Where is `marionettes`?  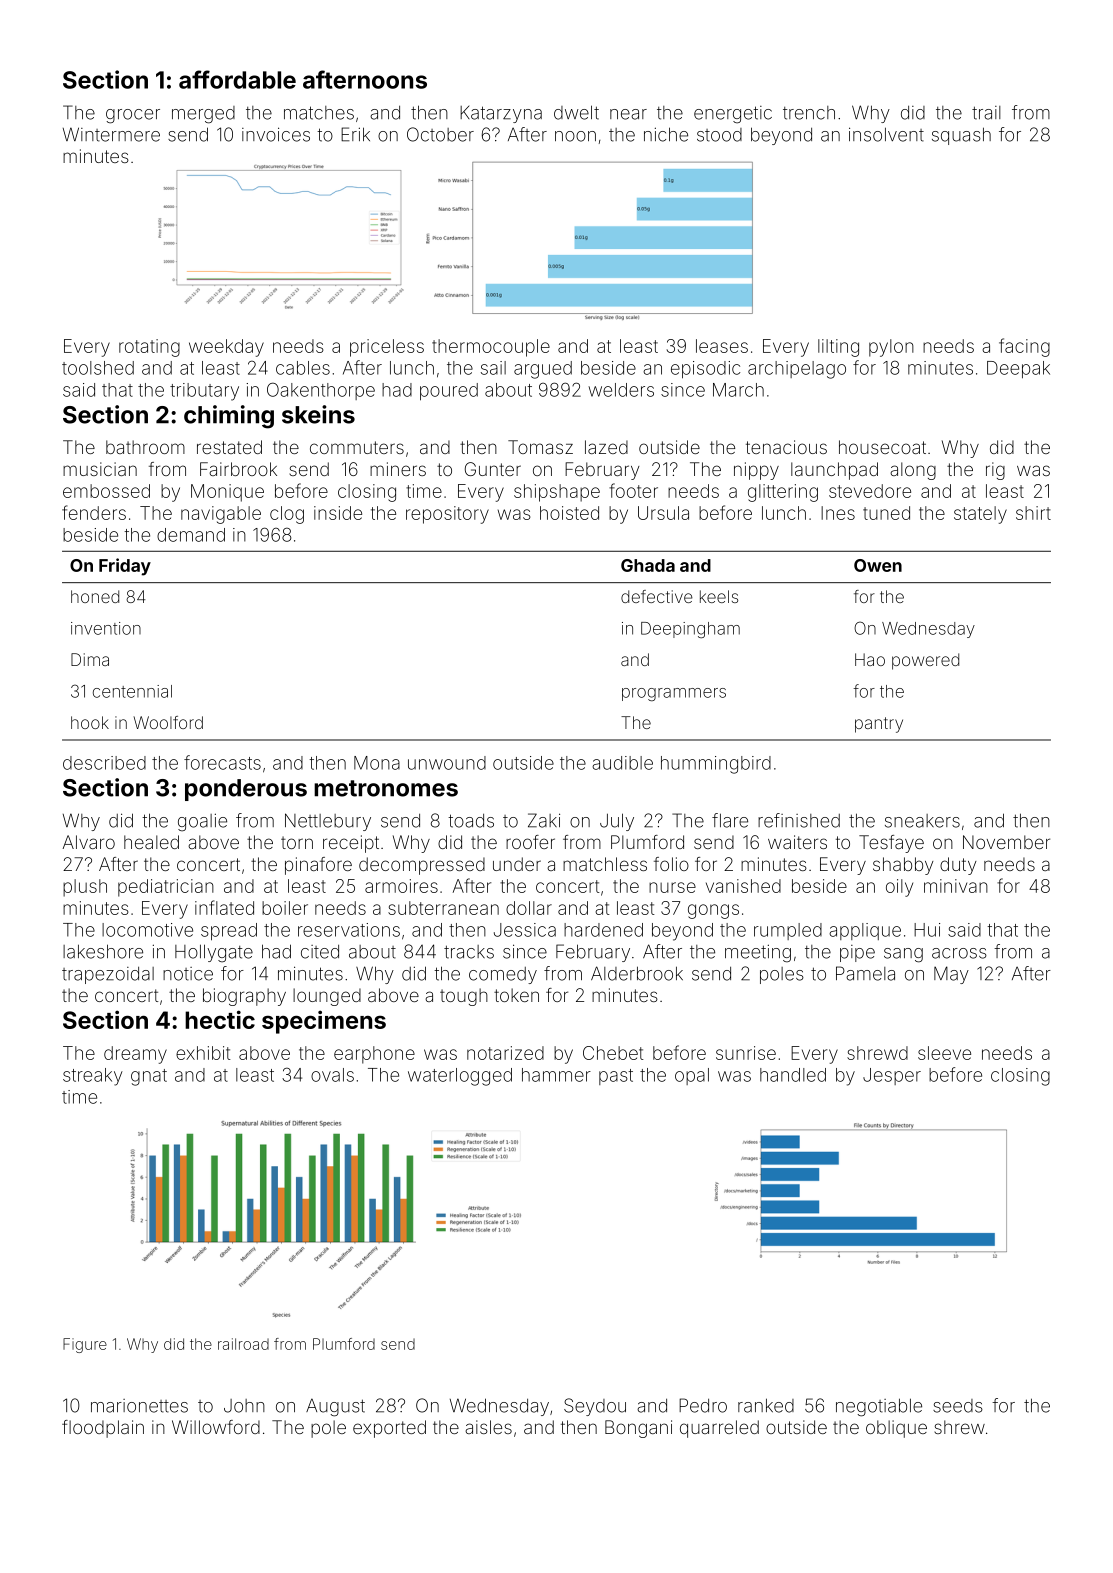 marionettes is located at coordinates (139, 1406).
